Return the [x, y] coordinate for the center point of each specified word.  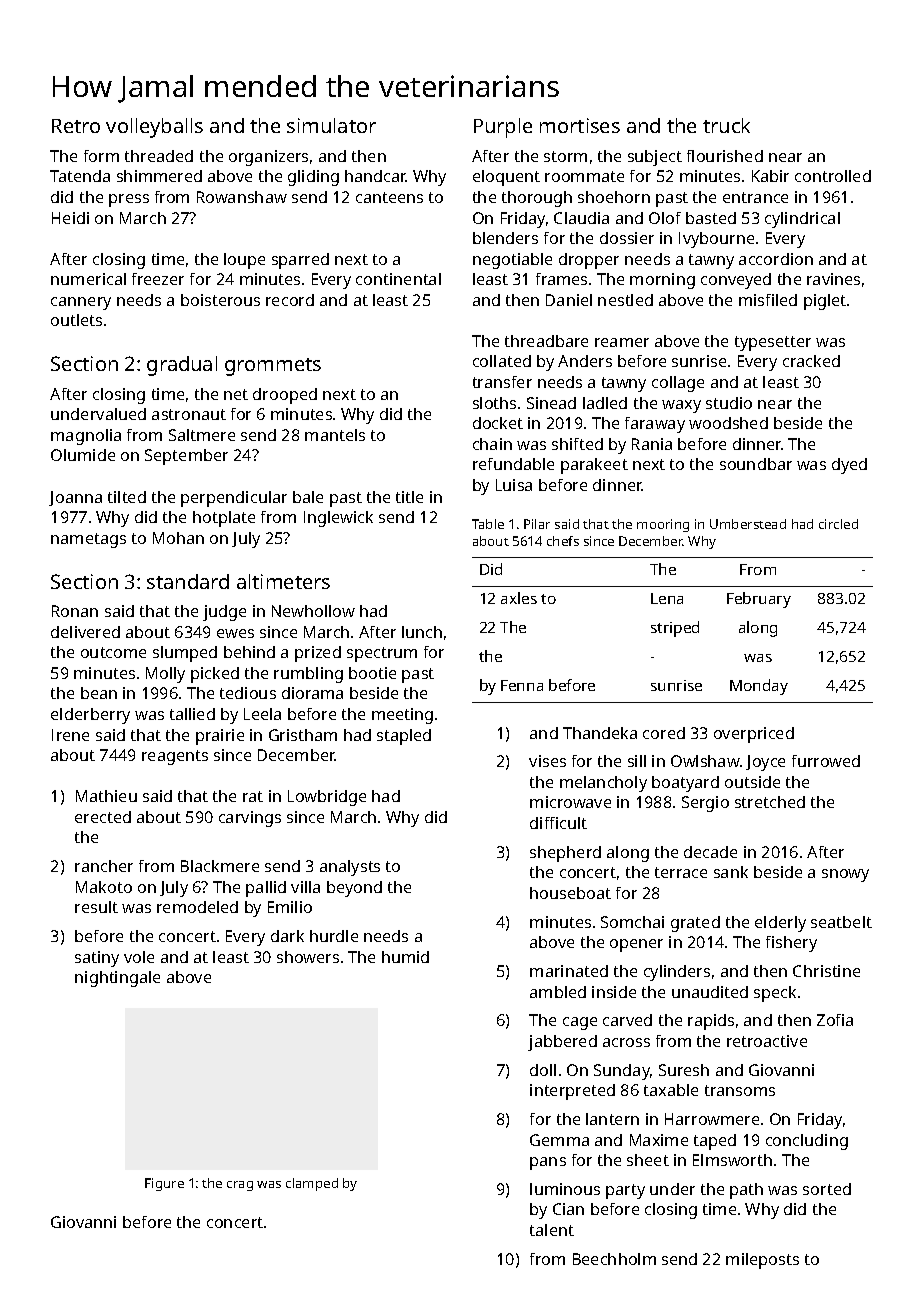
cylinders [677, 973]
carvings [250, 819]
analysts [350, 868]
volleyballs [154, 128]
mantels [335, 435]
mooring [663, 525]
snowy [845, 875]
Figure [164, 1184]
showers [308, 957]
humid [405, 957]
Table [488, 524]
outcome [113, 652]
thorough [537, 199]
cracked [811, 361]
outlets [76, 320]
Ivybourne [716, 240]
